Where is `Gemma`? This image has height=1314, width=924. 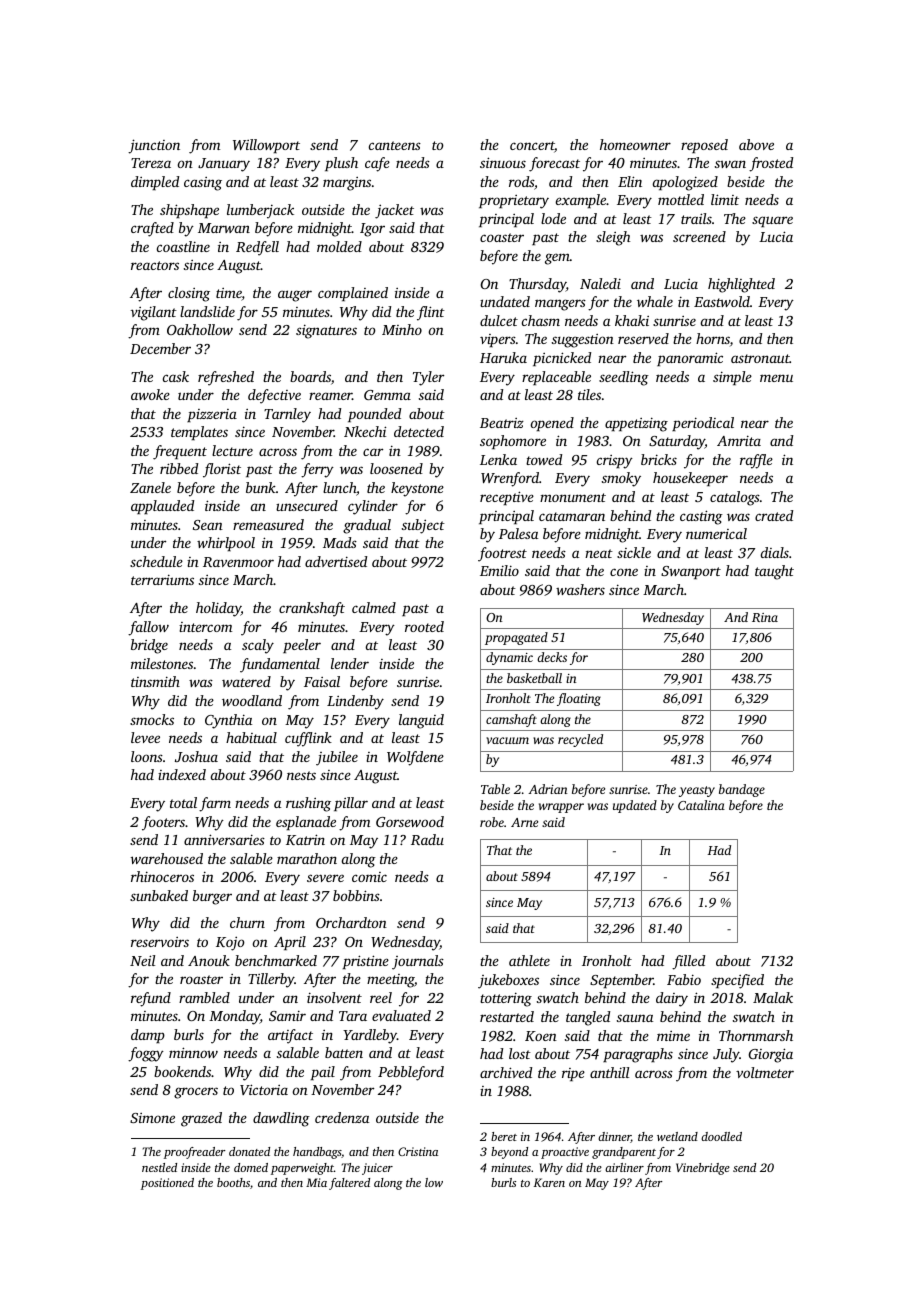
Gemma is located at coordinates (387, 395).
